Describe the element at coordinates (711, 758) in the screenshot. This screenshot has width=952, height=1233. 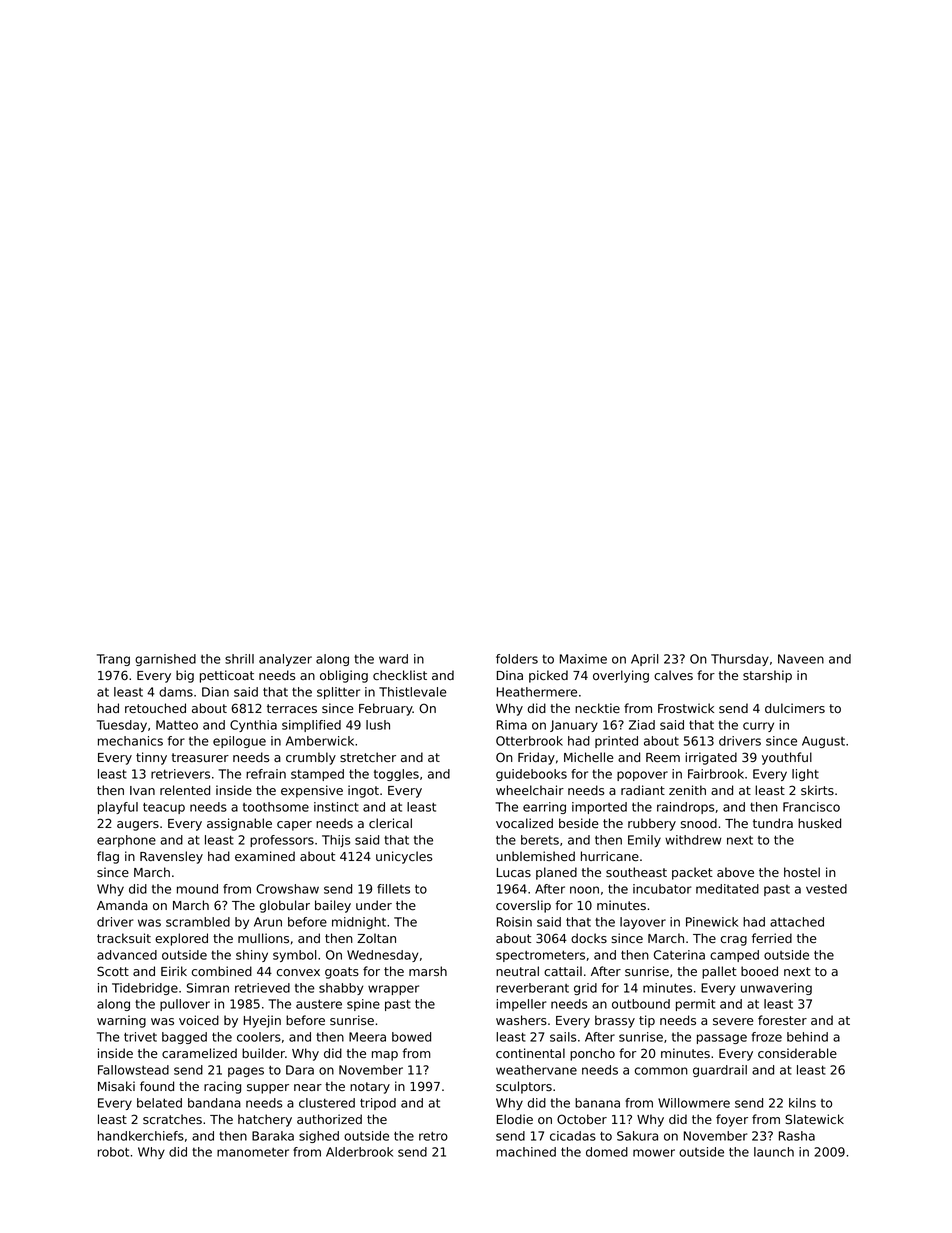
I see `irrigated` at that location.
